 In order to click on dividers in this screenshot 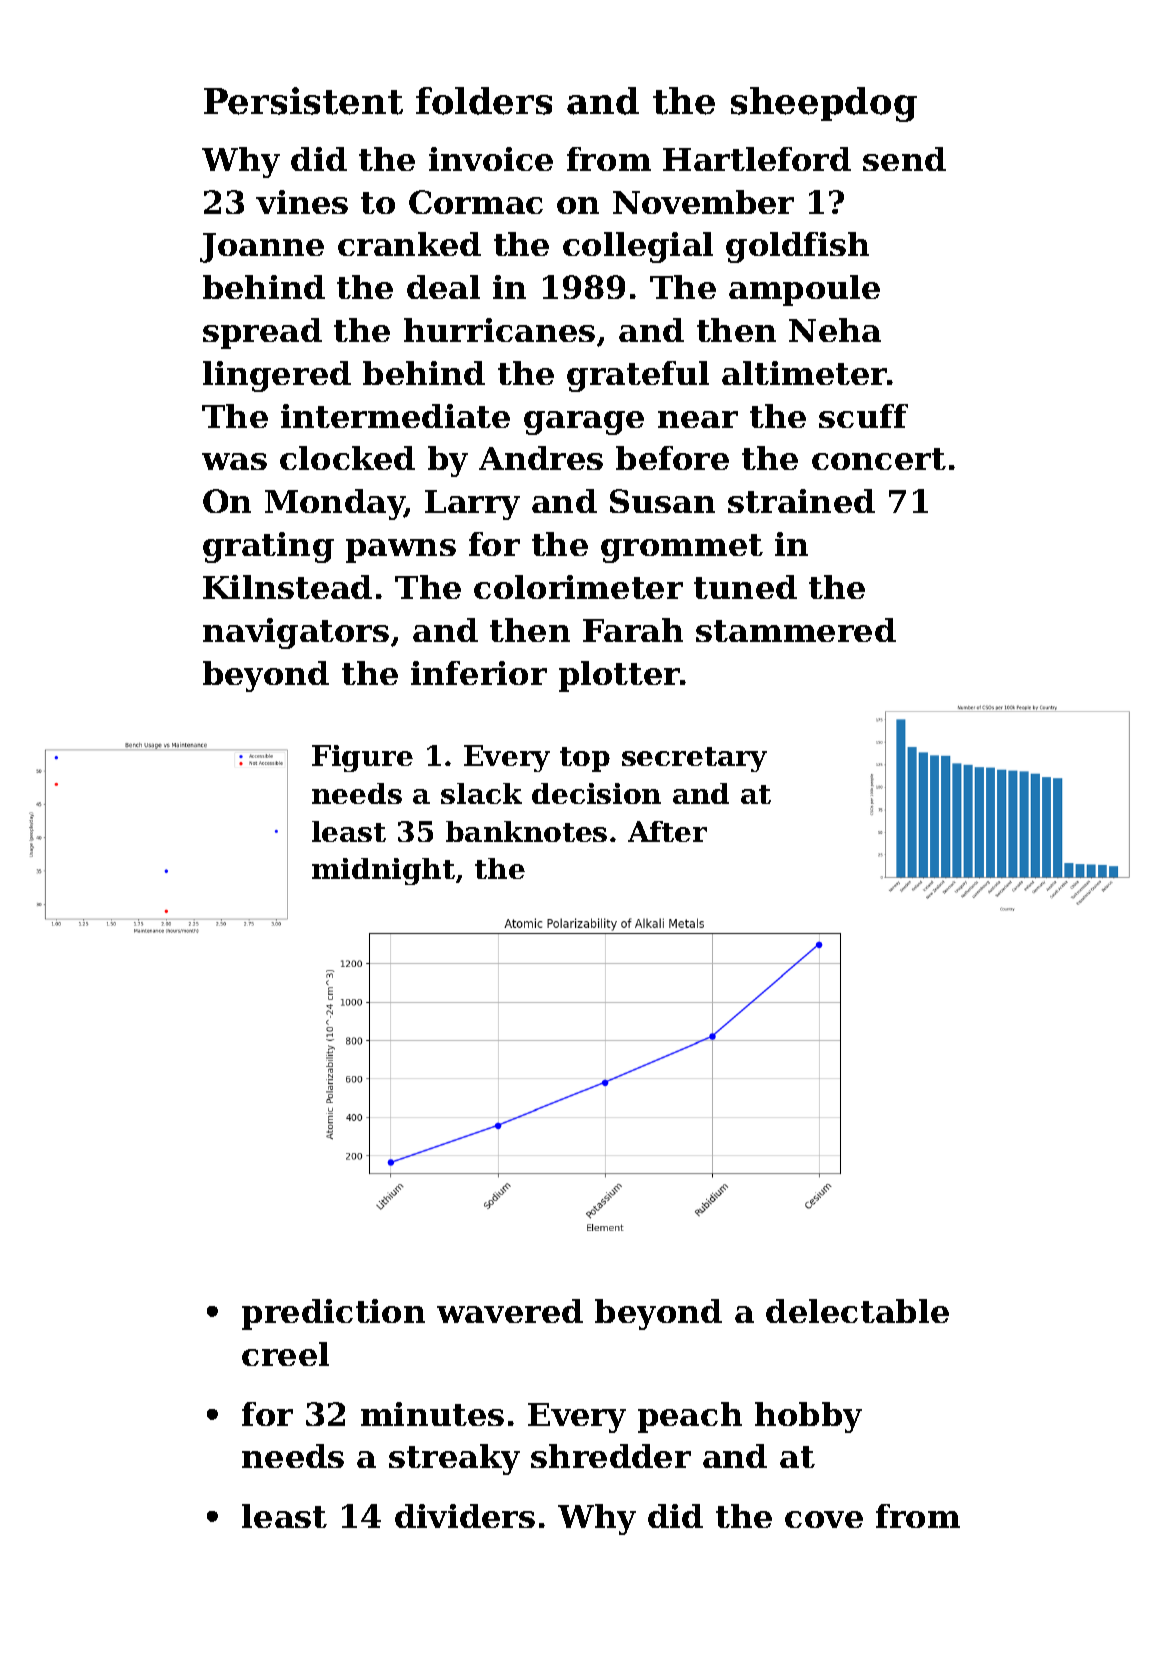, I will do `click(465, 1516)`.
